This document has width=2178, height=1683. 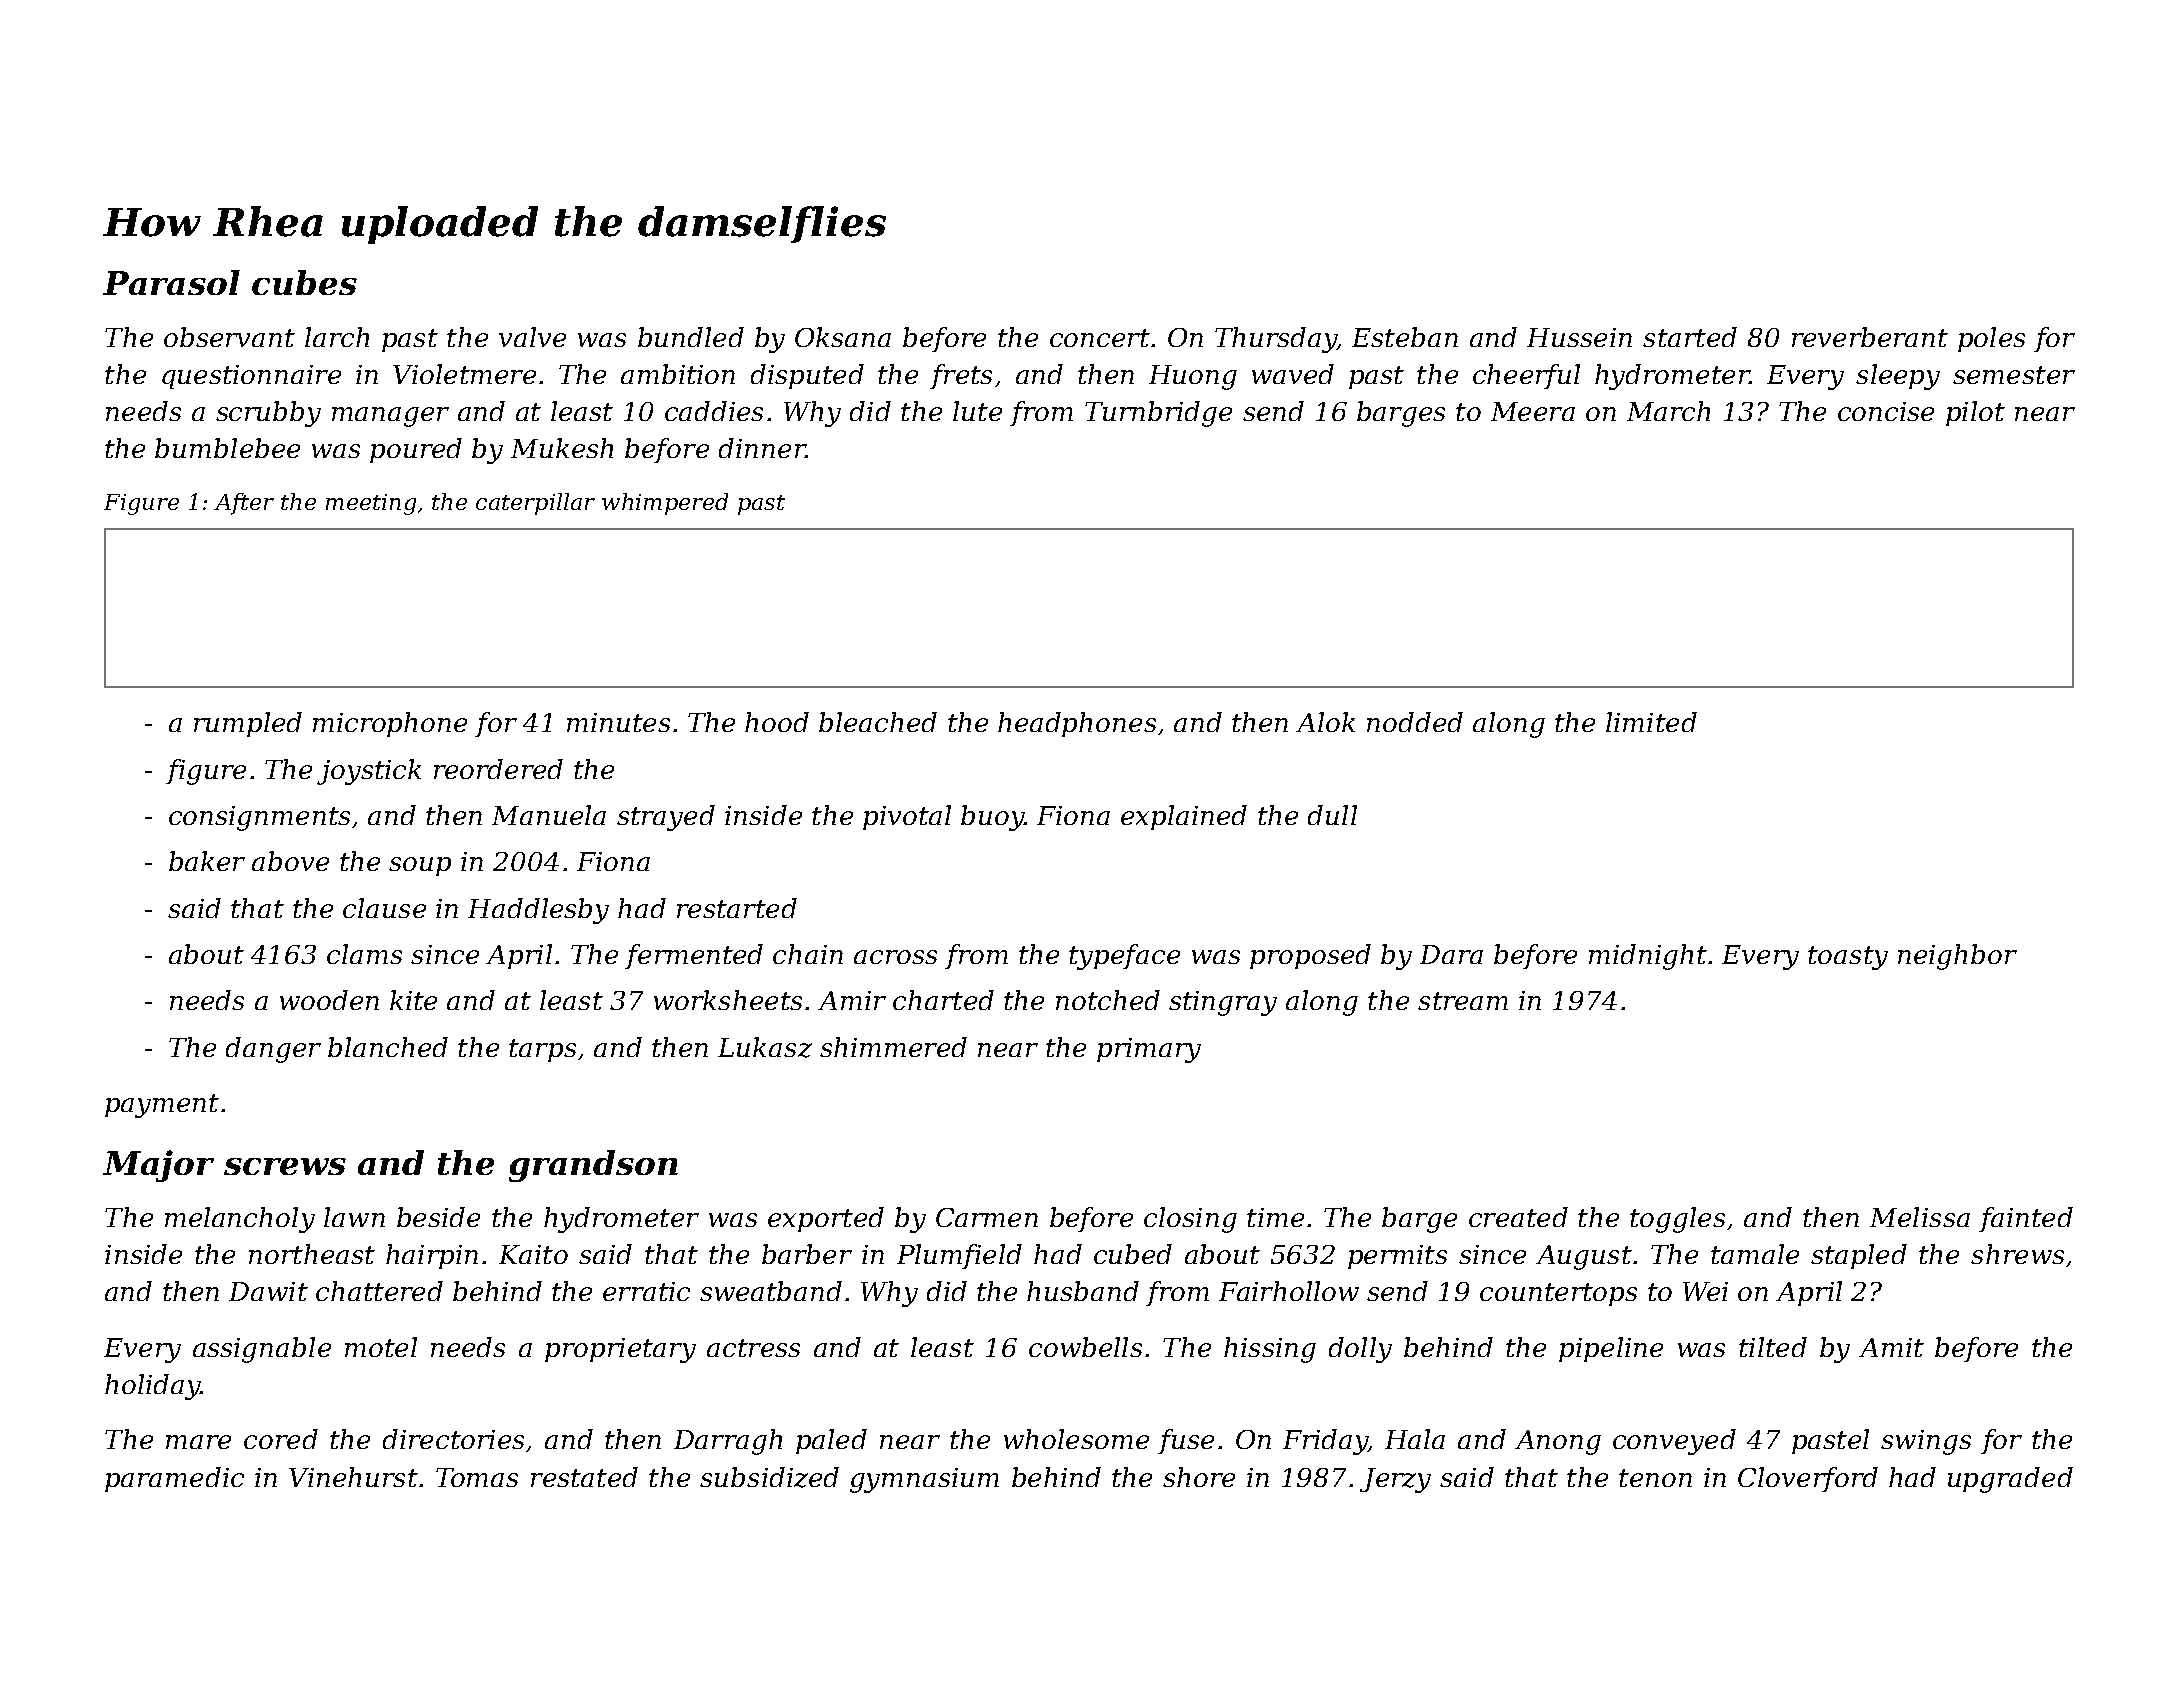 I want to click on buoy, so click(x=992, y=818).
